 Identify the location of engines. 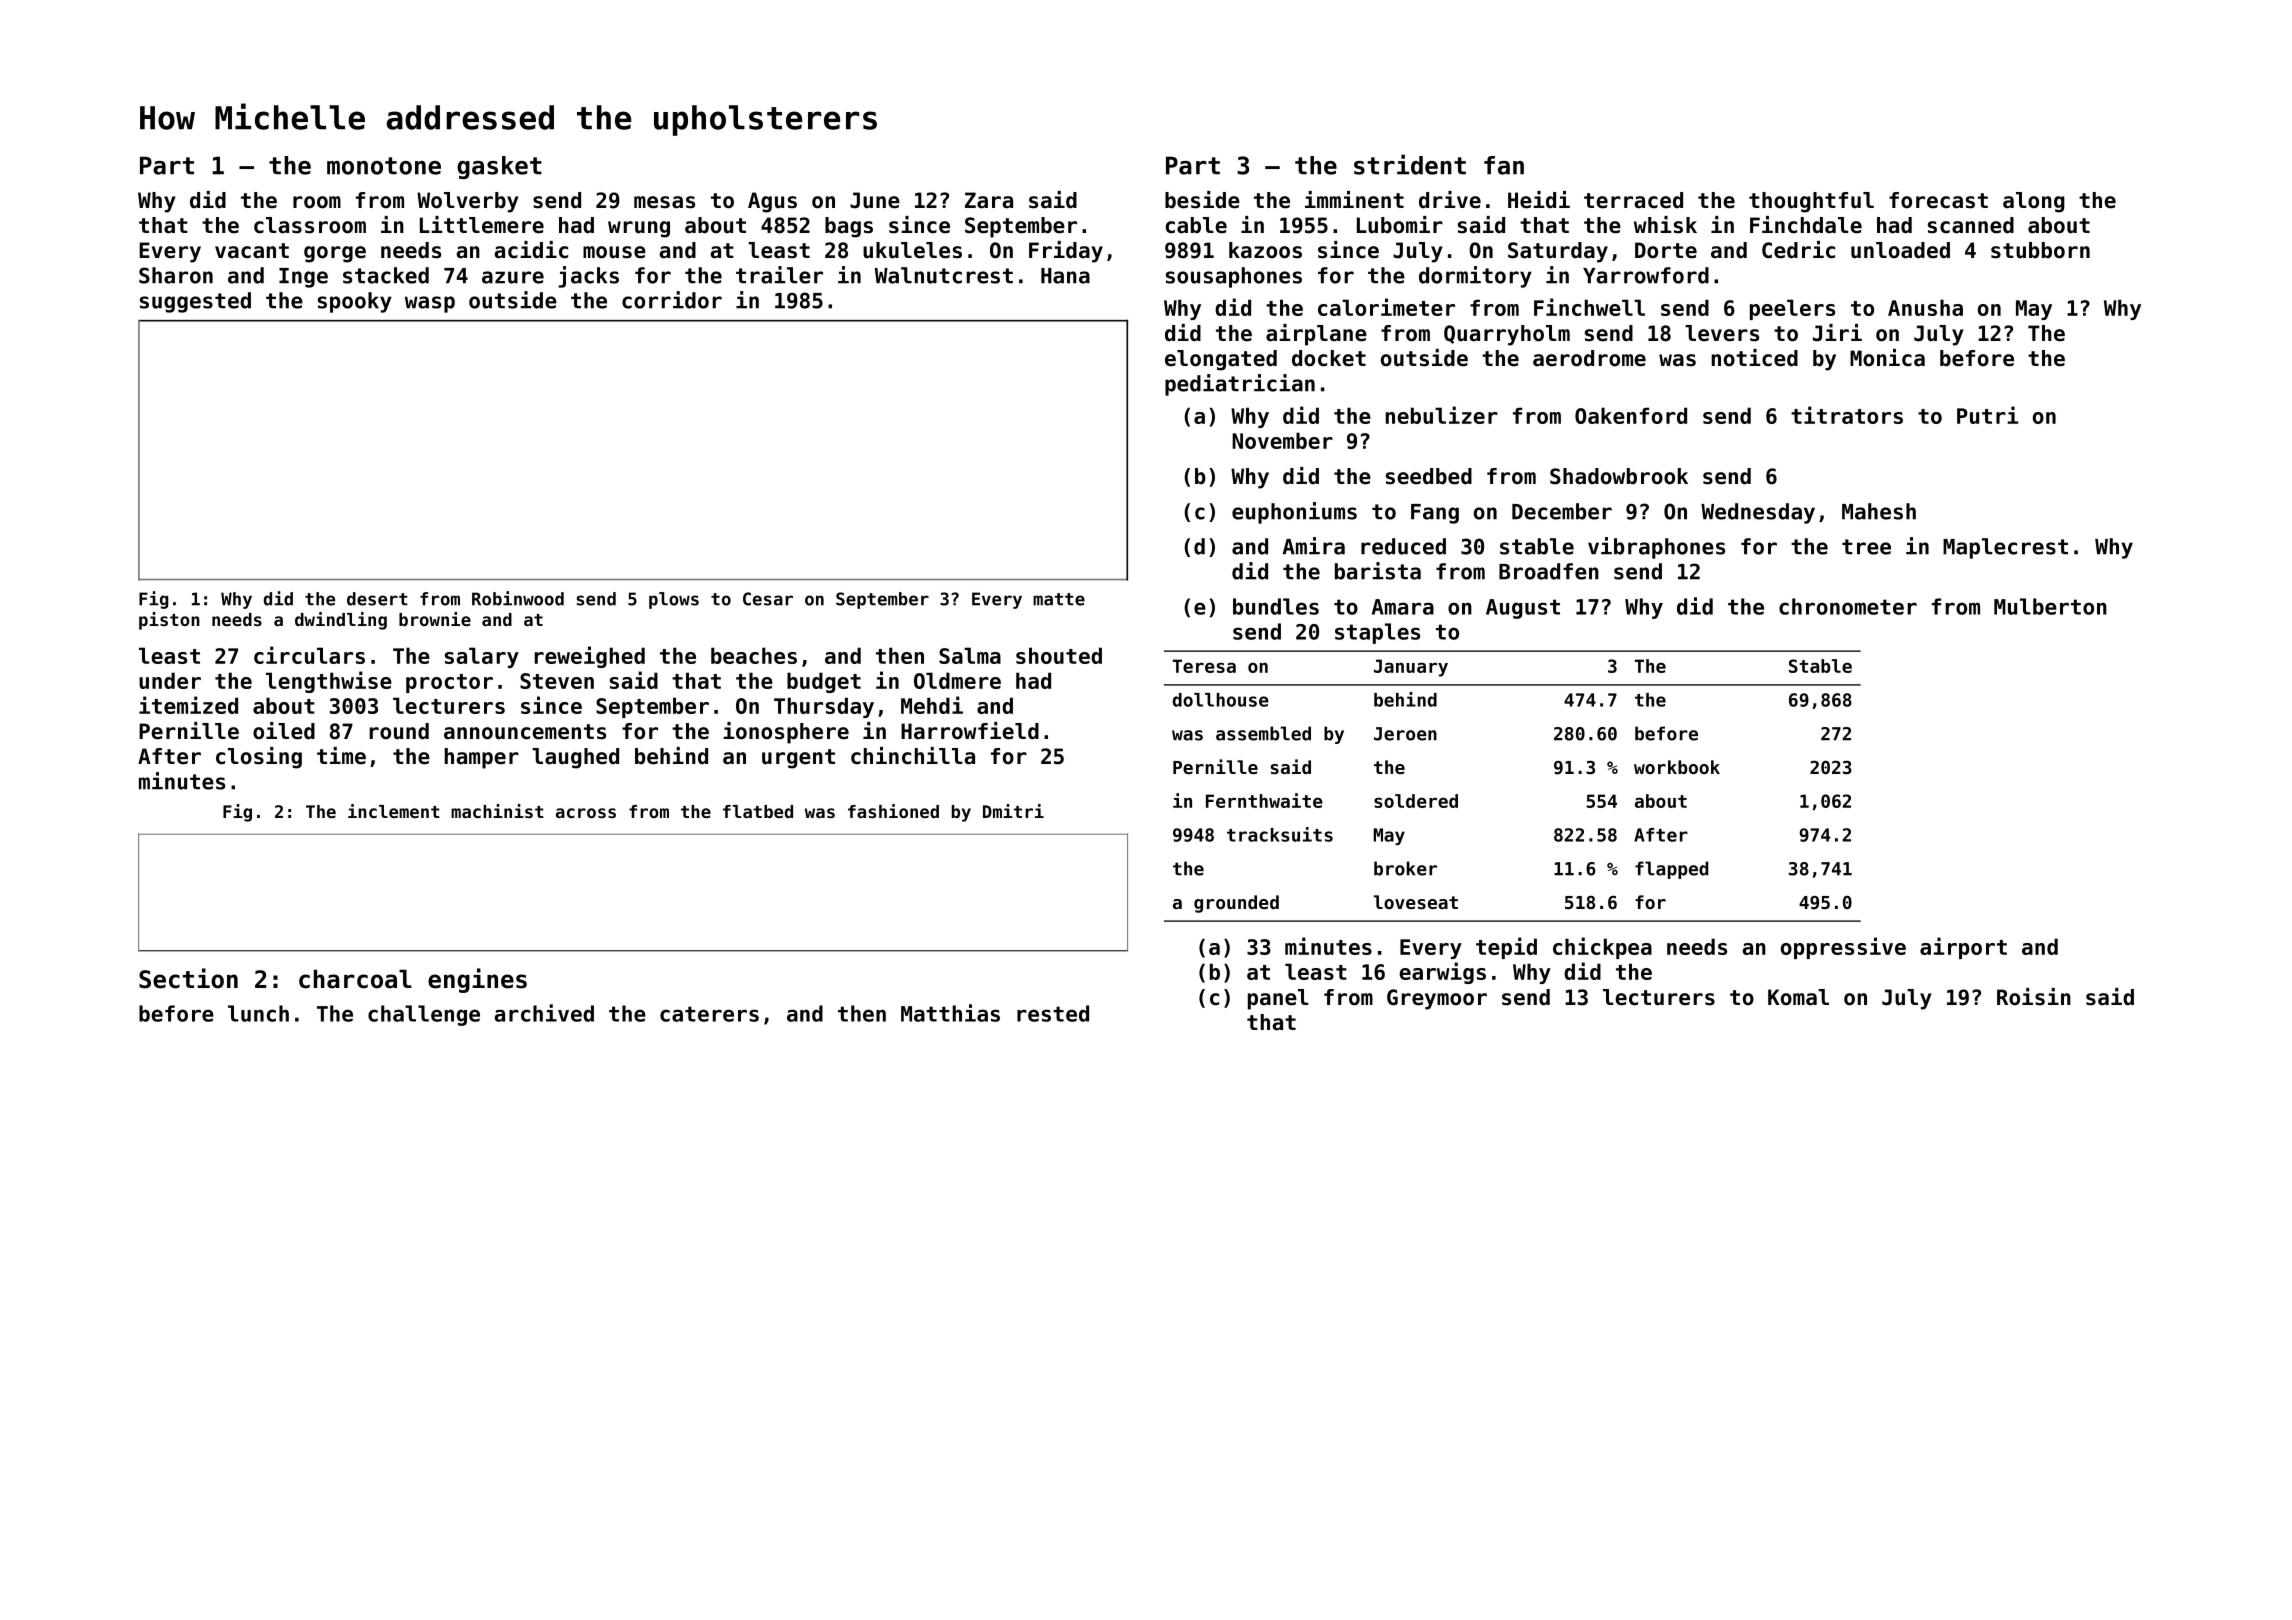
(477, 980).
